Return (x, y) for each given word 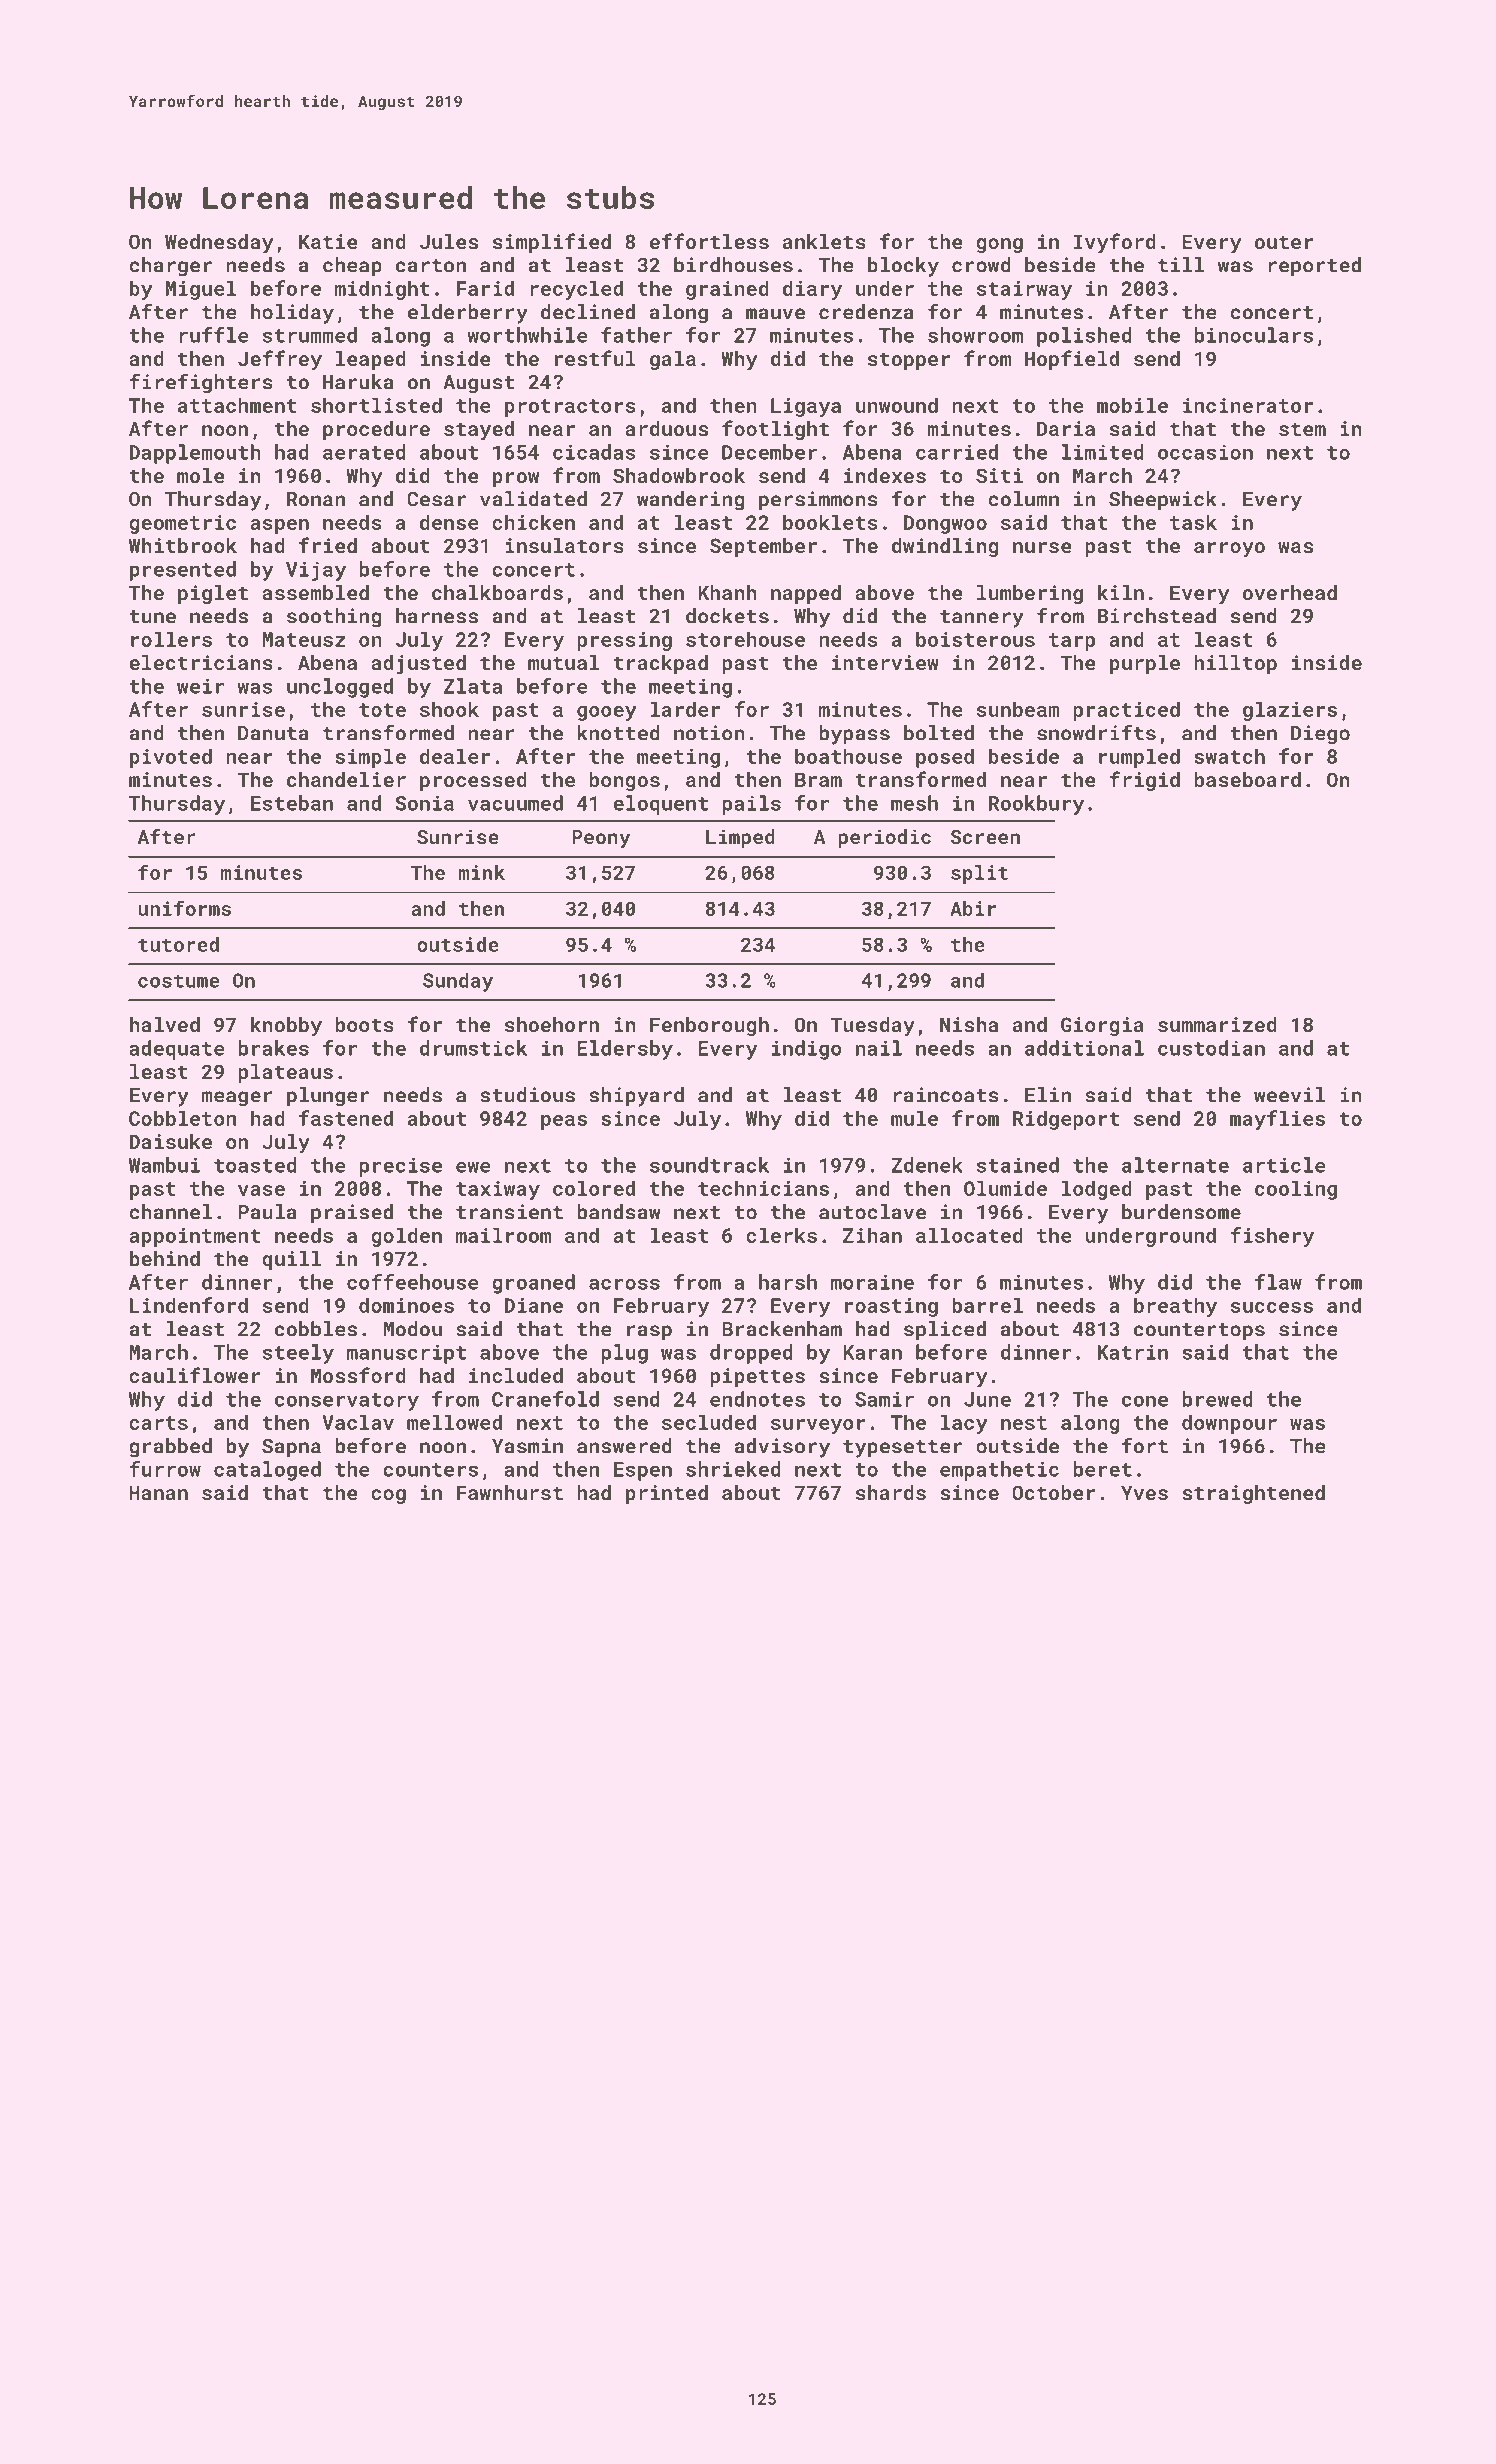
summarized (1217, 1024)
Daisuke (170, 1141)
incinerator (1248, 405)
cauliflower (195, 1375)
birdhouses (733, 265)
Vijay (316, 571)
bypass (854, 735)
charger (170, 267)
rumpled (1139, 758)
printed (667, 1494)
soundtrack (709, 1165)
